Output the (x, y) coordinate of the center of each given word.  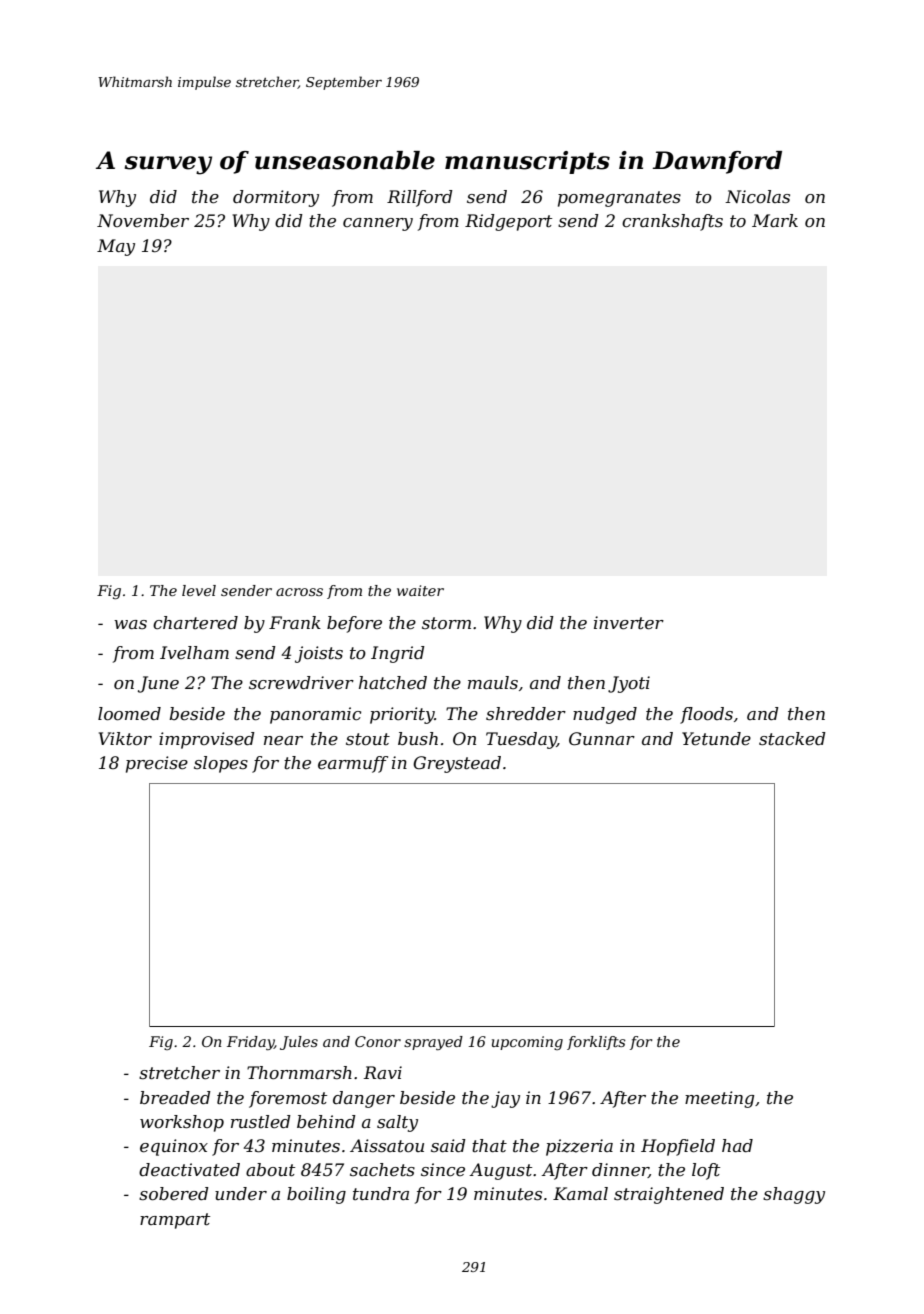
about (270, 1170)
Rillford (420, 198)
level (199, 590)
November (143, 221)
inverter (629, 623)
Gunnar (602, 739)
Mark (775, 220)
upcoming (527, 1043)
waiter (420, 590)
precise (157, 764)
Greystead (457, 764)
